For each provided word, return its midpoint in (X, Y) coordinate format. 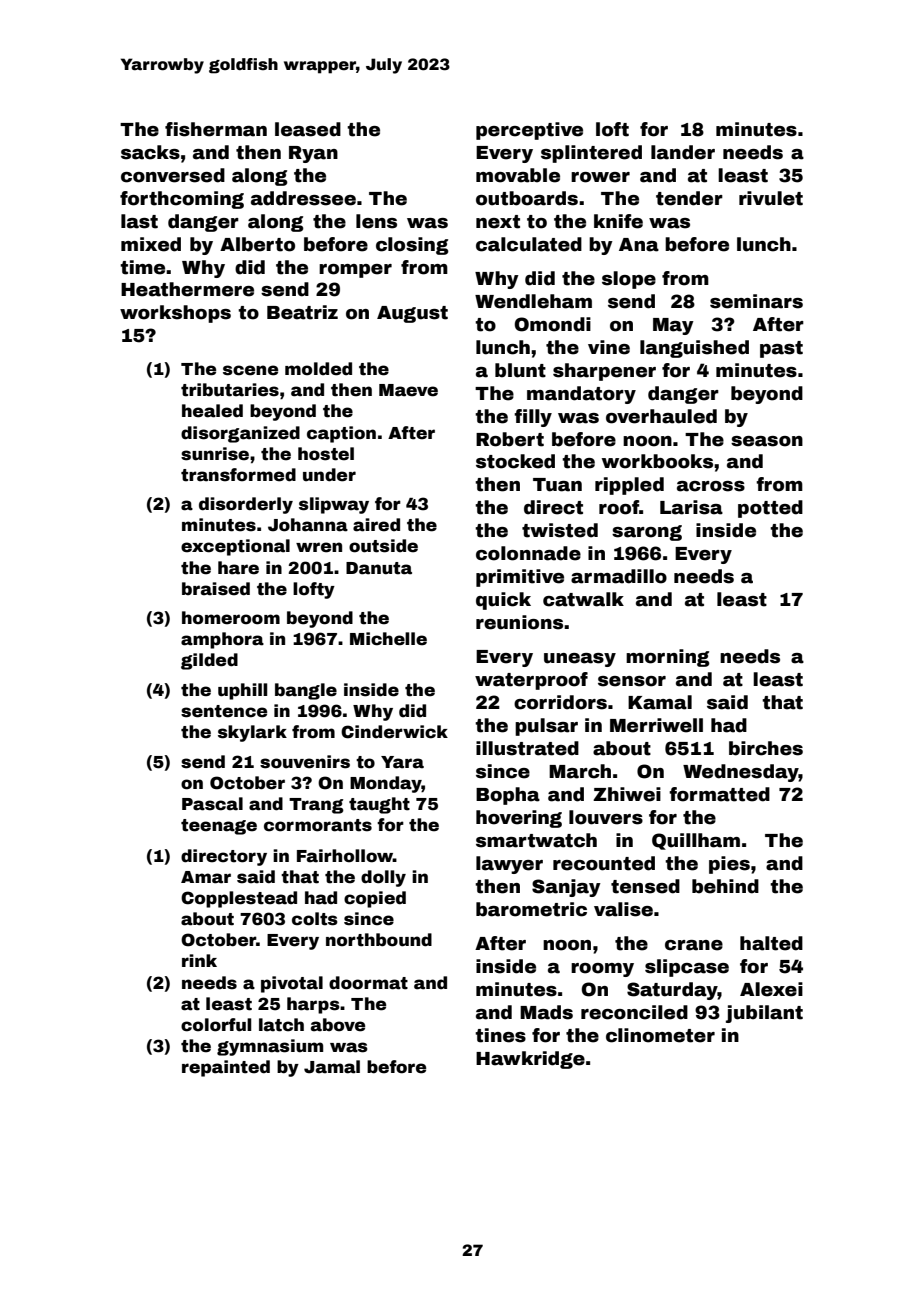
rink (199, 960)
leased (308, 129)
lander (683, 152)
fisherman (216, 129)
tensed (645, 886)
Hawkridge (530, 1060)
